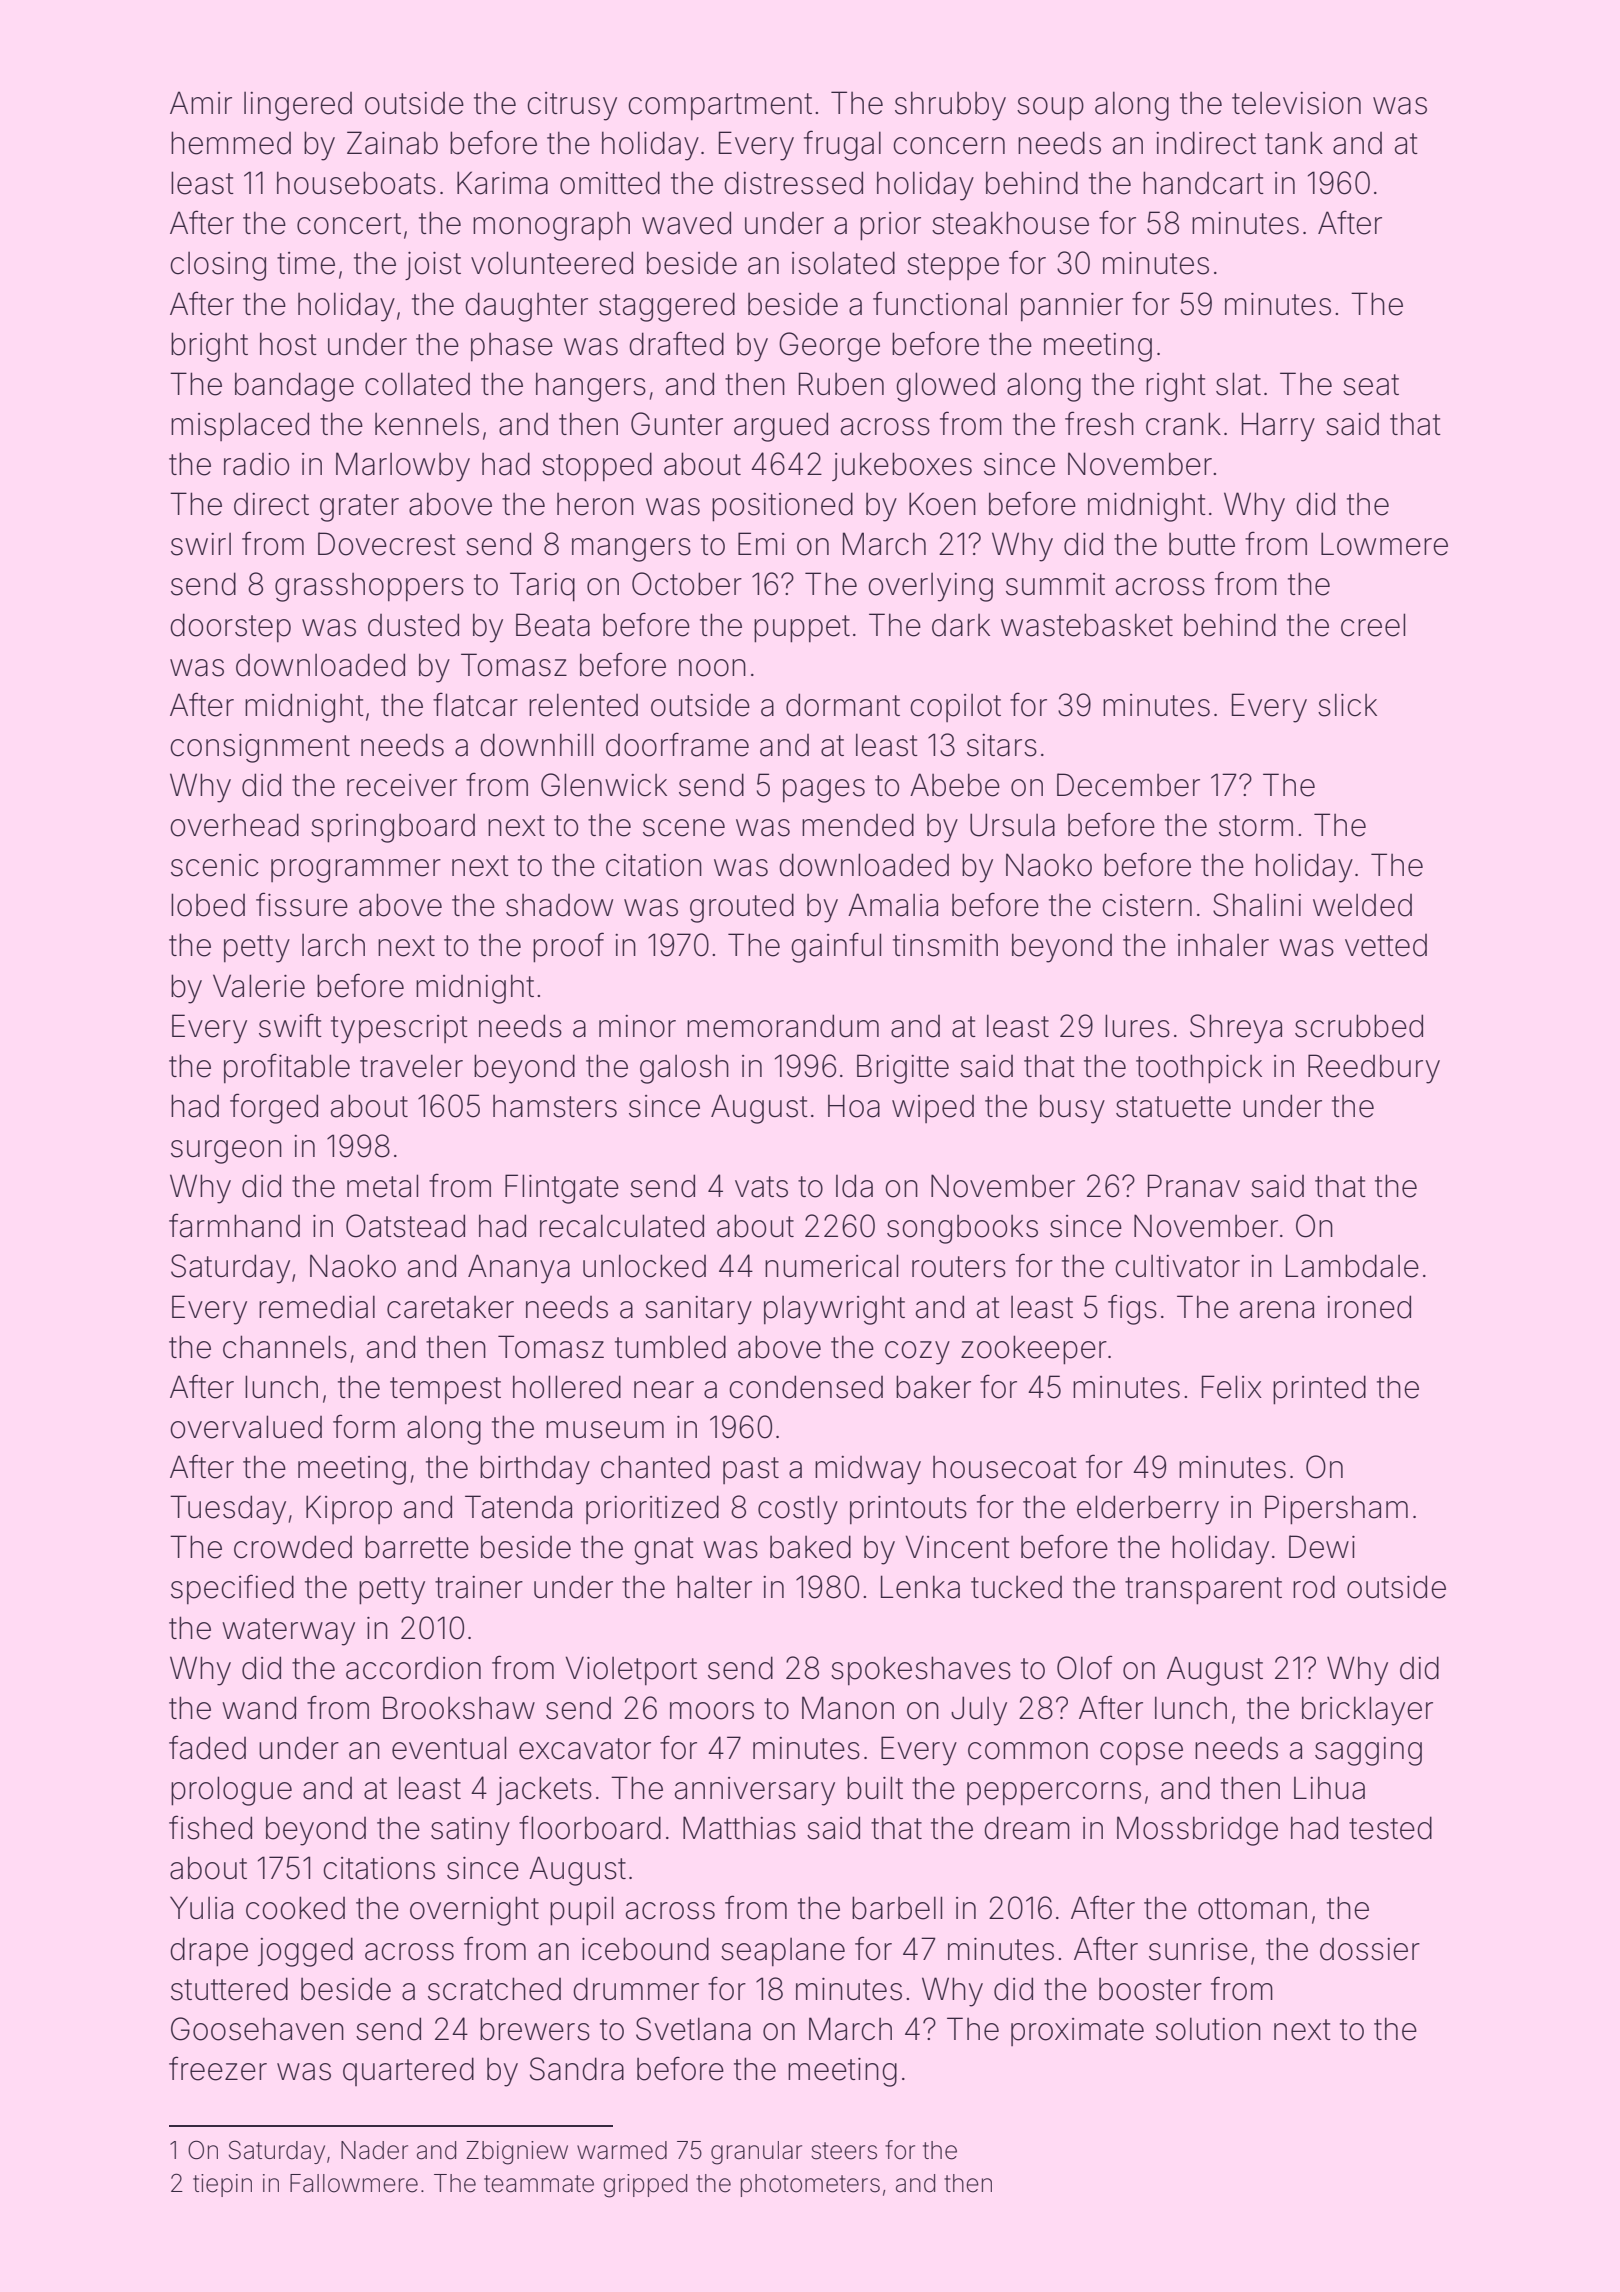 The width and height of the page is (1620, 2292). Describe the element at coordinates (201, 102) in the page. I see `Amir` at that location.
